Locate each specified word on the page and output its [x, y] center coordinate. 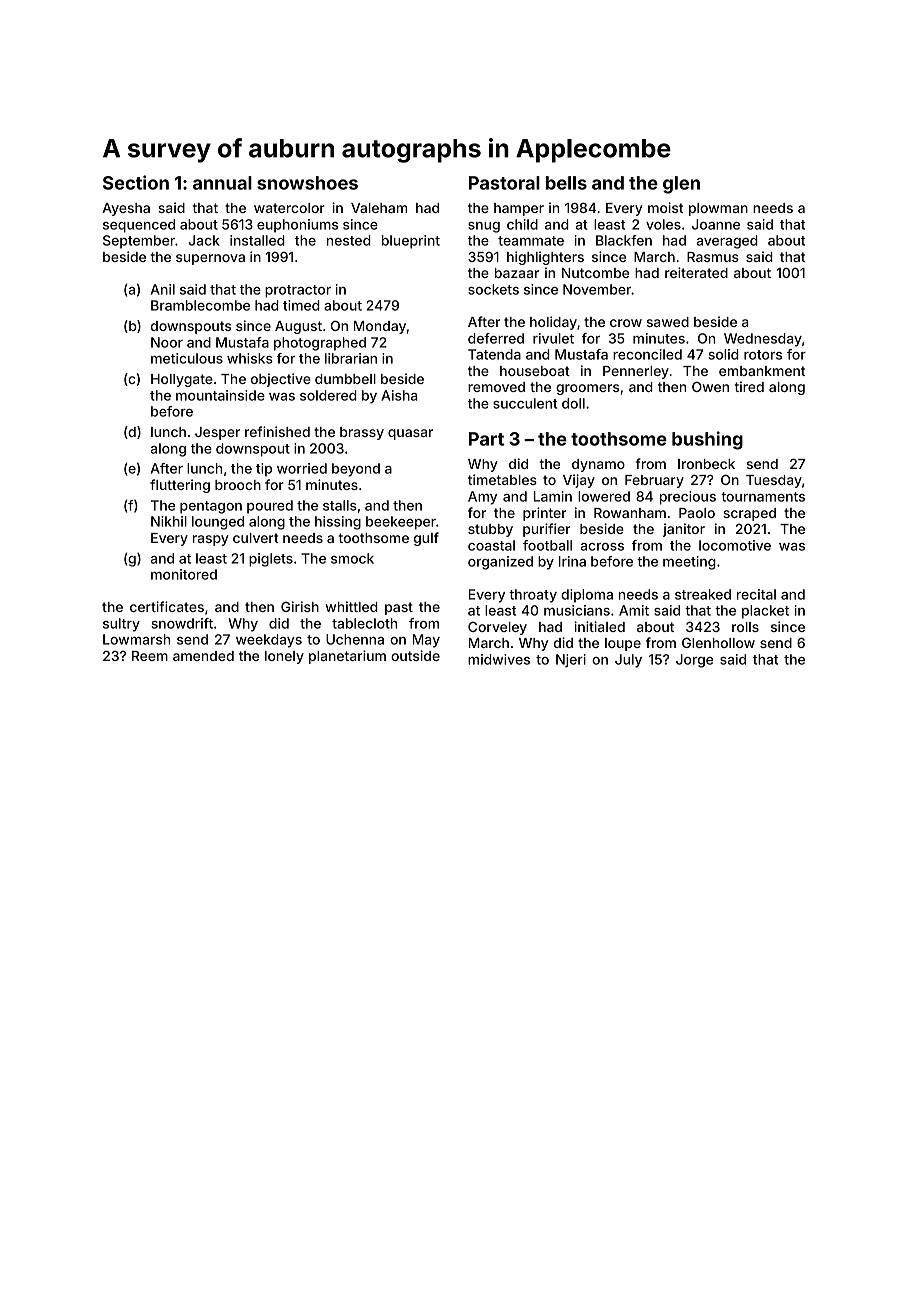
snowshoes [307, 183]
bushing [707, 440]
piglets [271, 560]
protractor [298, 291]
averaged [727, 242]
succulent [525, 403]
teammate [531, 241]
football [547, 545]
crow [626, 323]
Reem [150, 656]
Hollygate [182, 380]
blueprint [411, 242]
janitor [684, 530]
